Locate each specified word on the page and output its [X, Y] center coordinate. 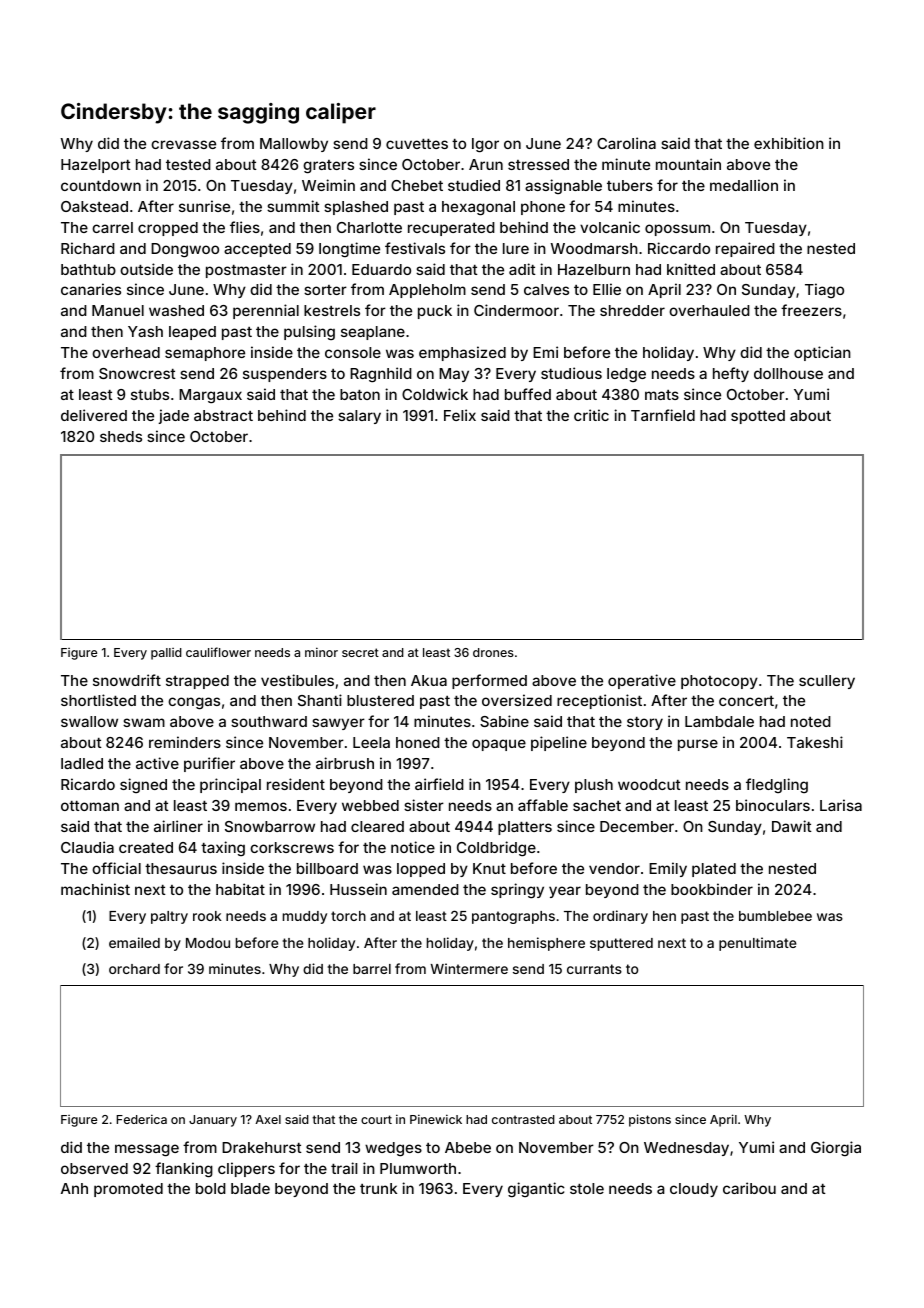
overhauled [709, 310]
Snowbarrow [270, 826]
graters [328, 167]
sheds [121, 436]
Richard [88, 248]
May [454, 375]
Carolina [626, 143]
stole [587, 1188]
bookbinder [712, 889]
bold [211, 1188]
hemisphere [546, 944]
